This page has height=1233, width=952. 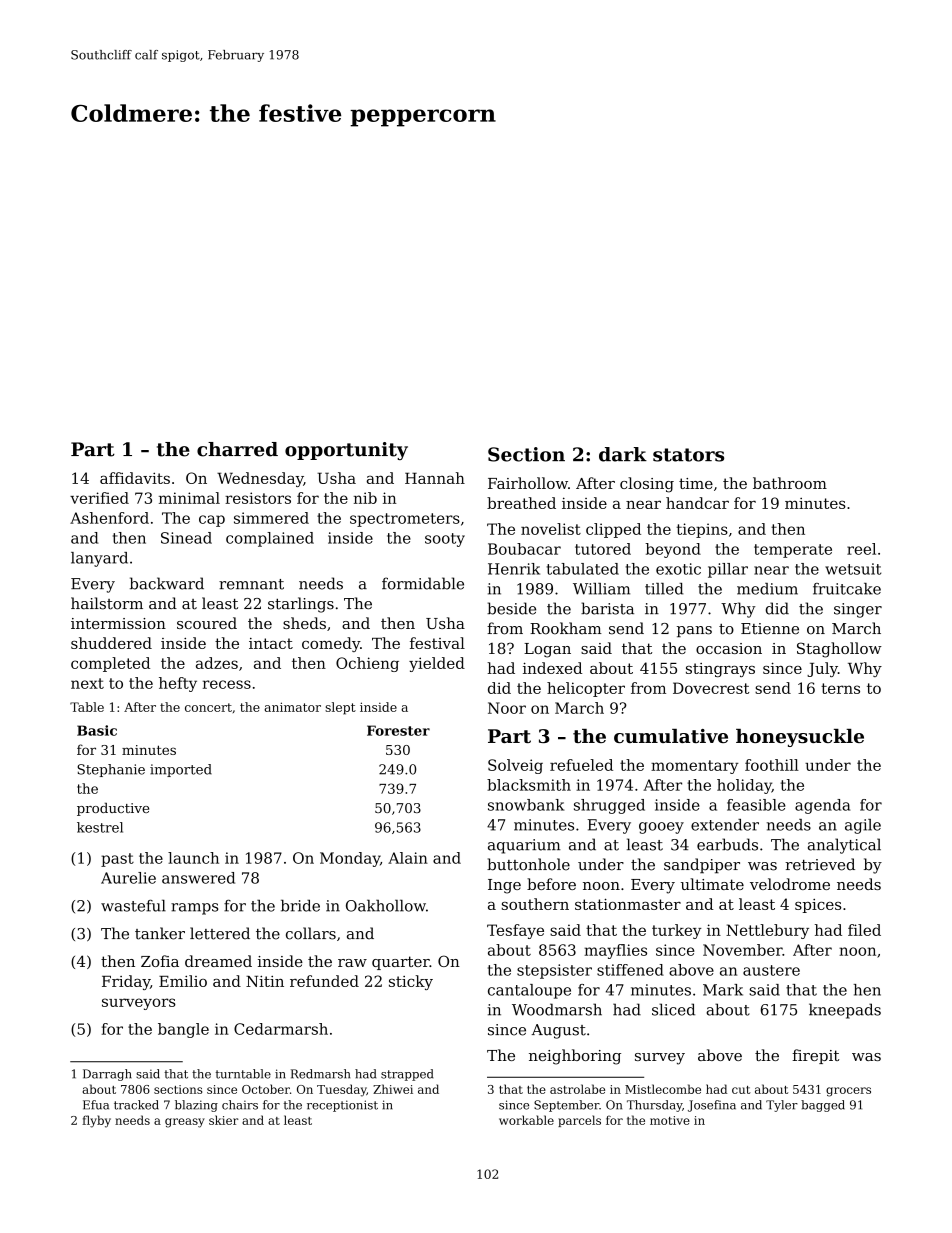 What do you see at coordinates (671, 736) in the page?
I see `cumulative` at bounding box center [671, 736].
